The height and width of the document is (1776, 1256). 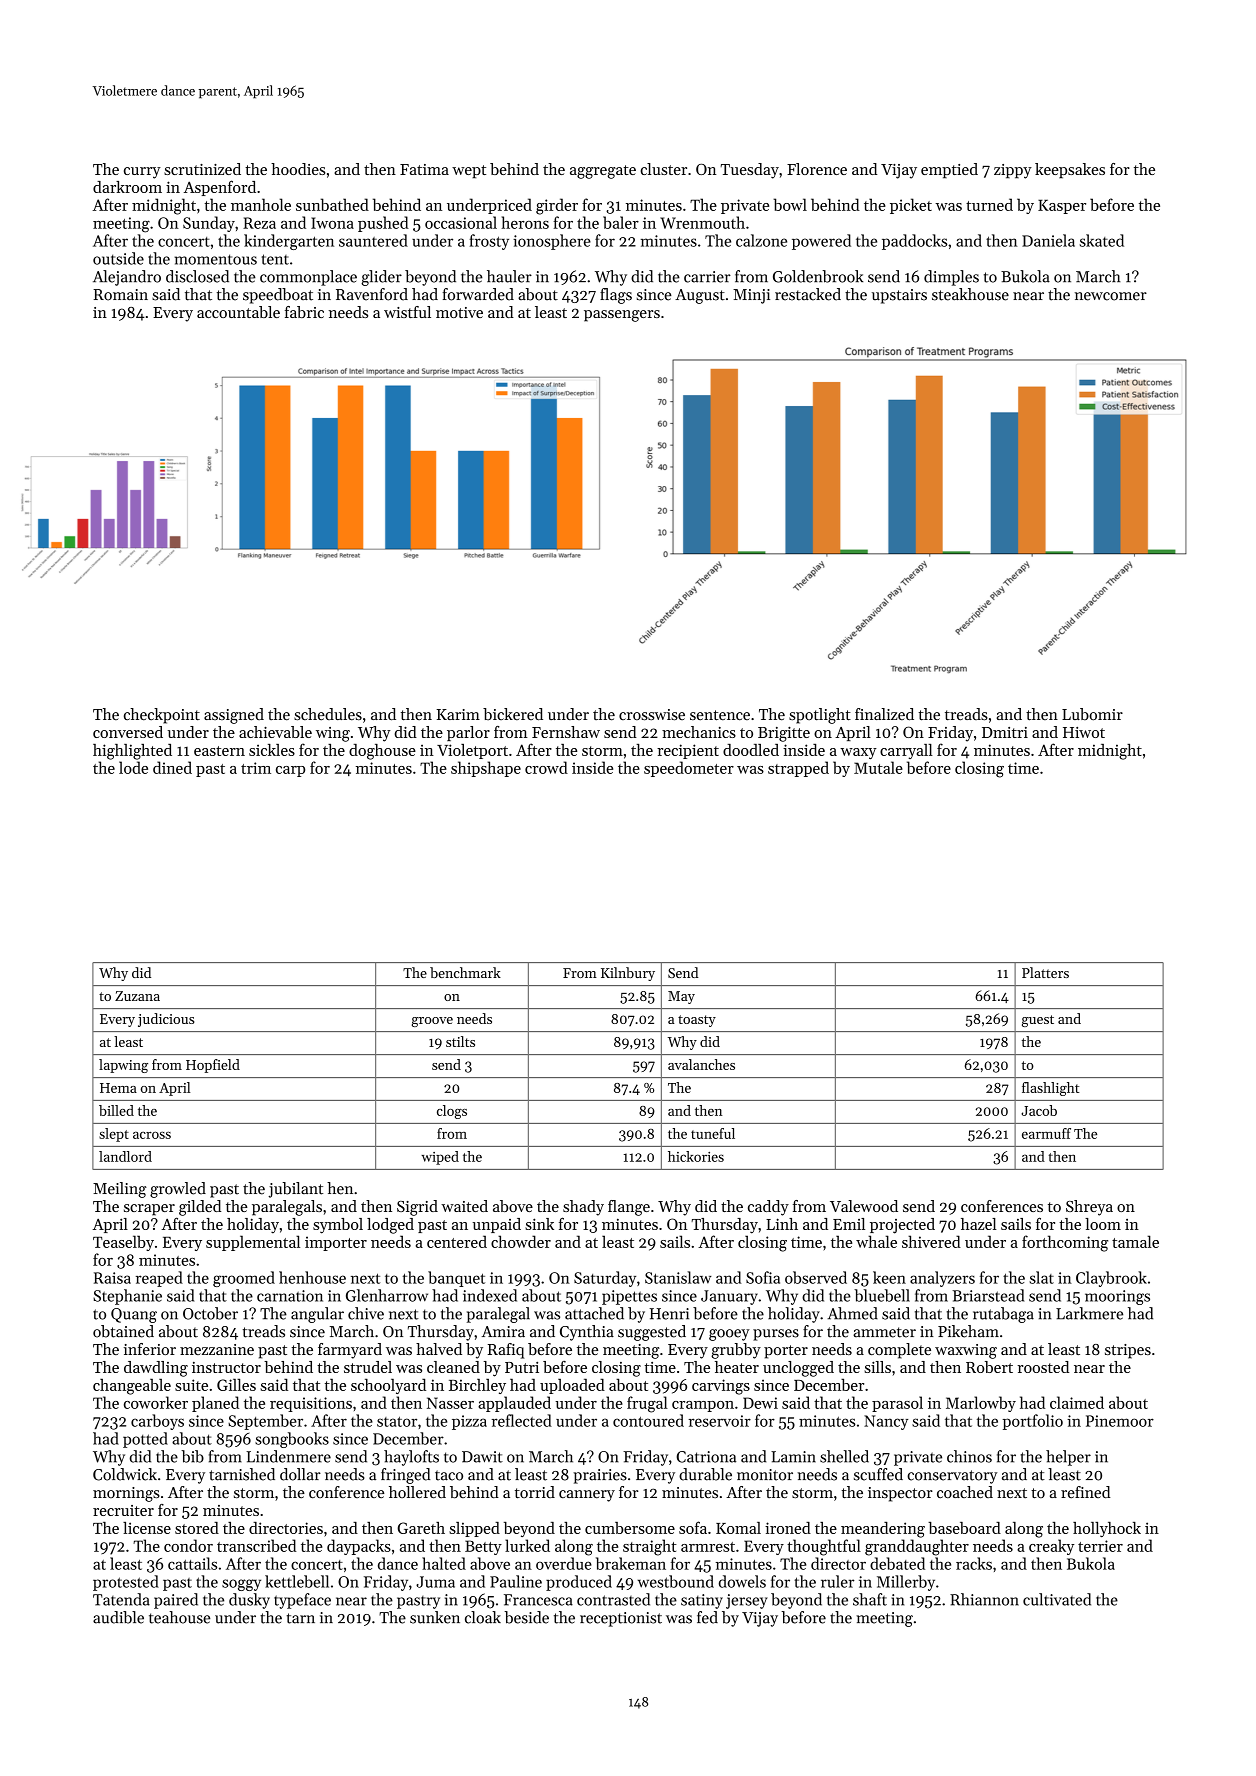 I want to click on Platters, so click(x=1045, y=972).
